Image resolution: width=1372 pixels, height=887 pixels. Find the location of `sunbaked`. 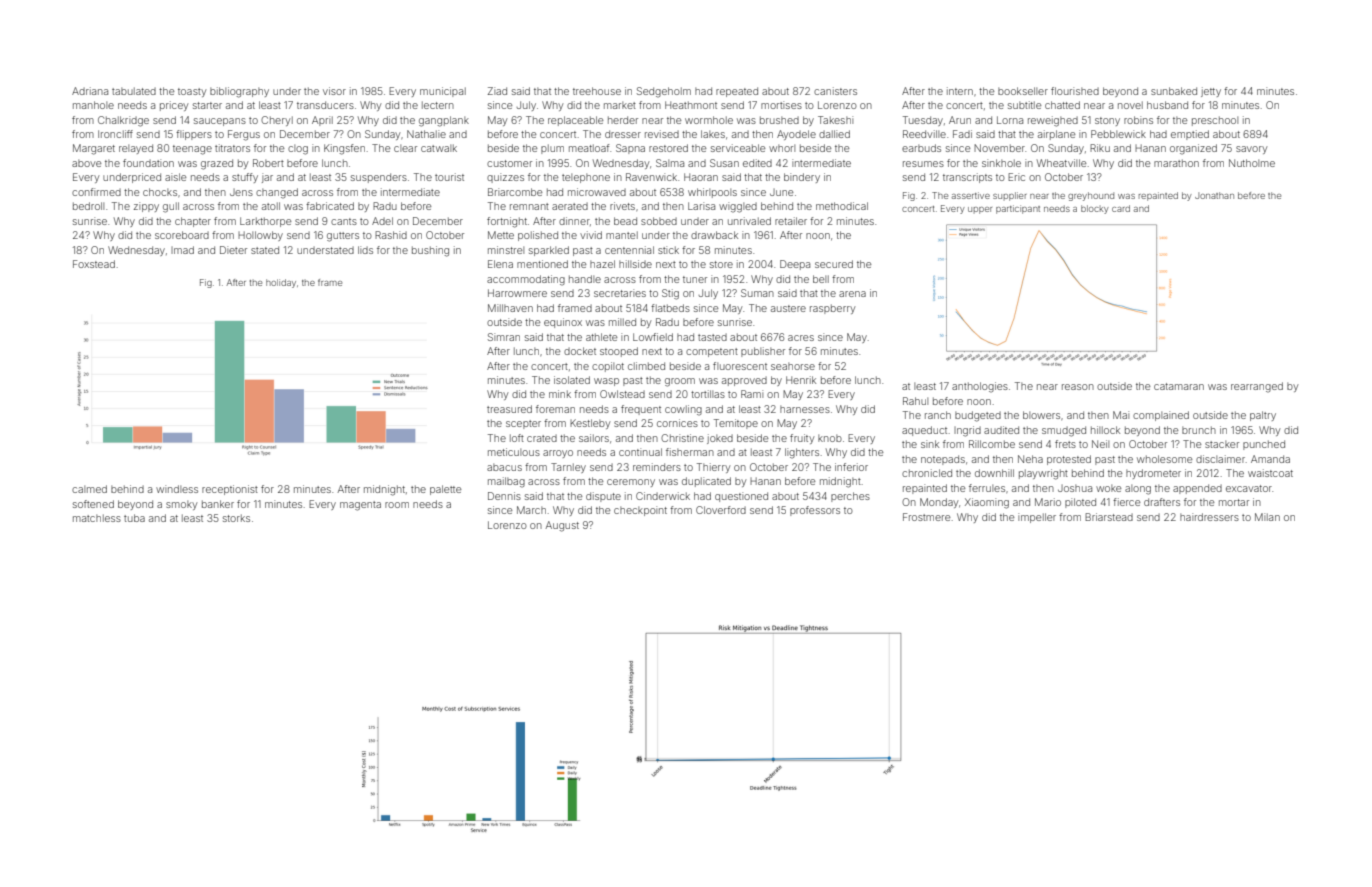

sunbaked is located at coordinates (1174, 91).
